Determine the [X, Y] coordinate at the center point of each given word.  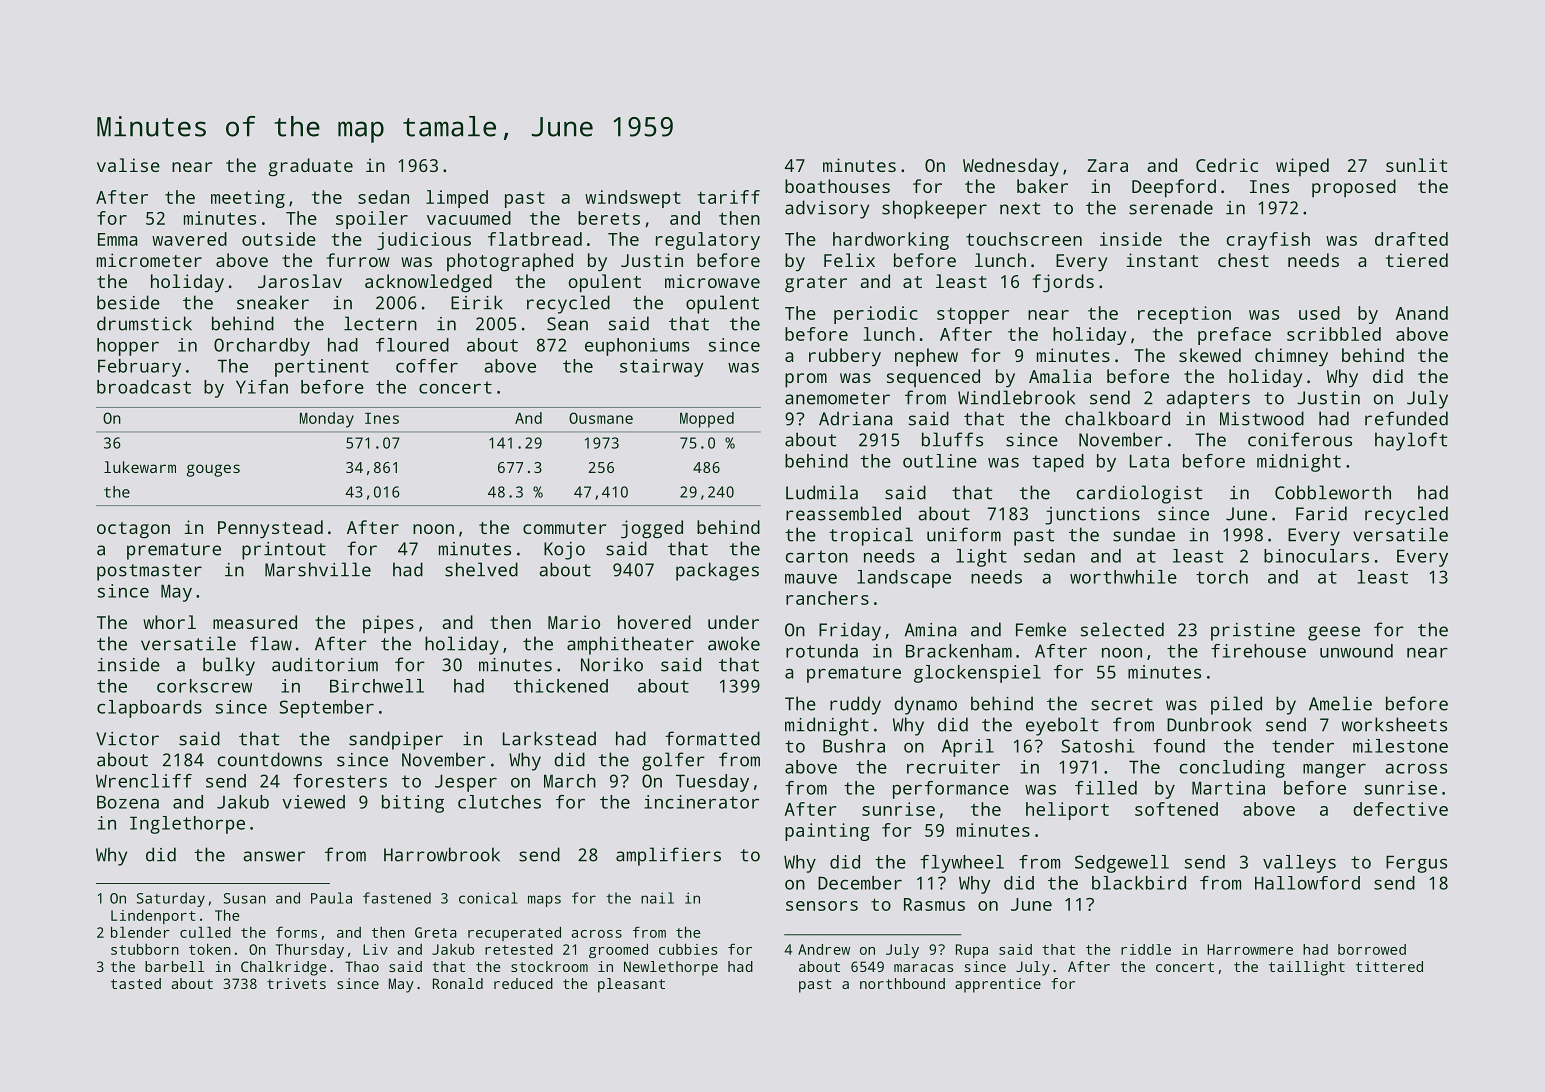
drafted [1411, 239]
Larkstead [549, 738]
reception [1184, 315]
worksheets [1394, 724]
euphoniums [637, 347]
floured [412, 345]
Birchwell [377, 686]
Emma [117, 239]
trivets [296, 983]
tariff [728, 197]
